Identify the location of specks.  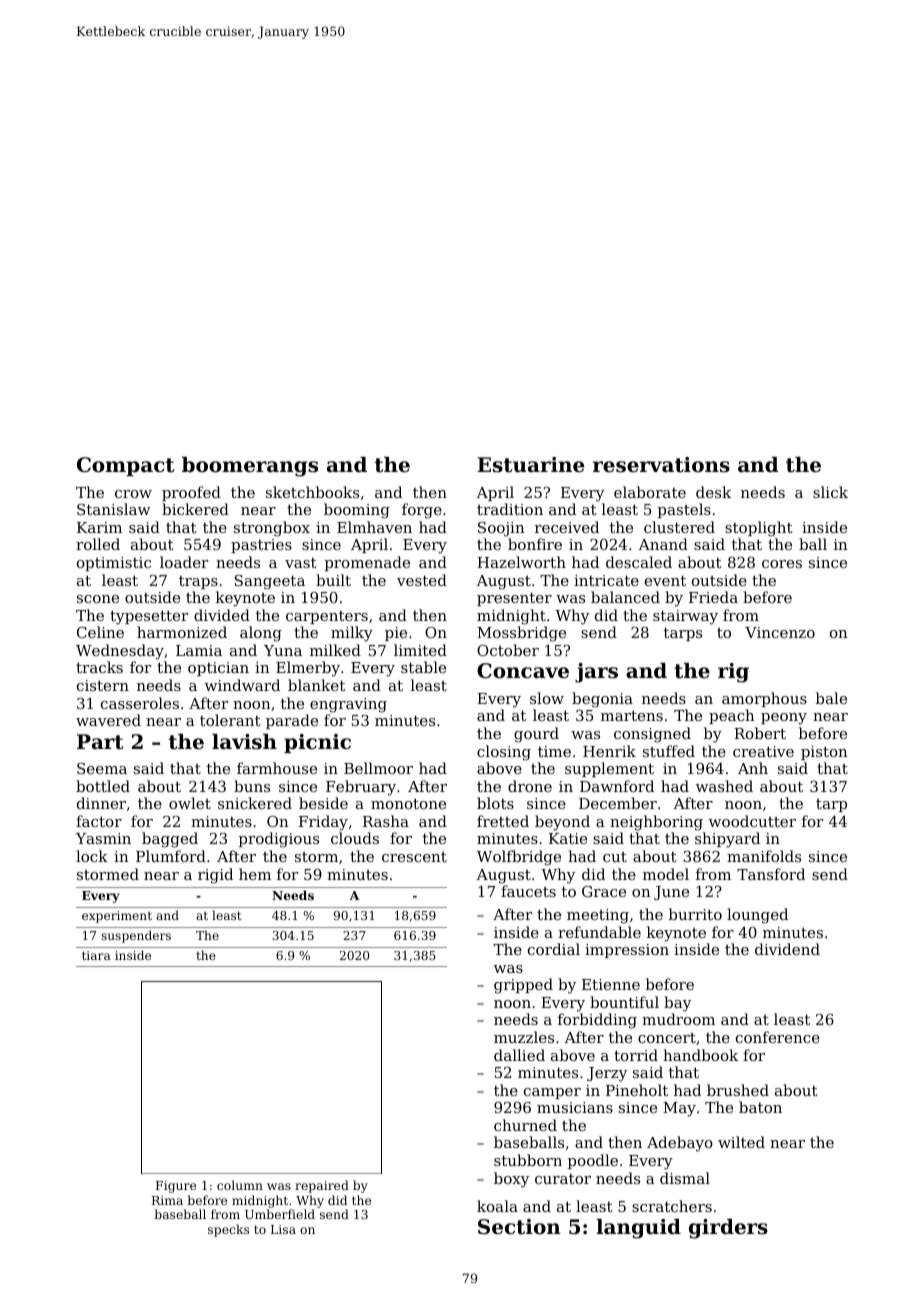
(228, 1230).
